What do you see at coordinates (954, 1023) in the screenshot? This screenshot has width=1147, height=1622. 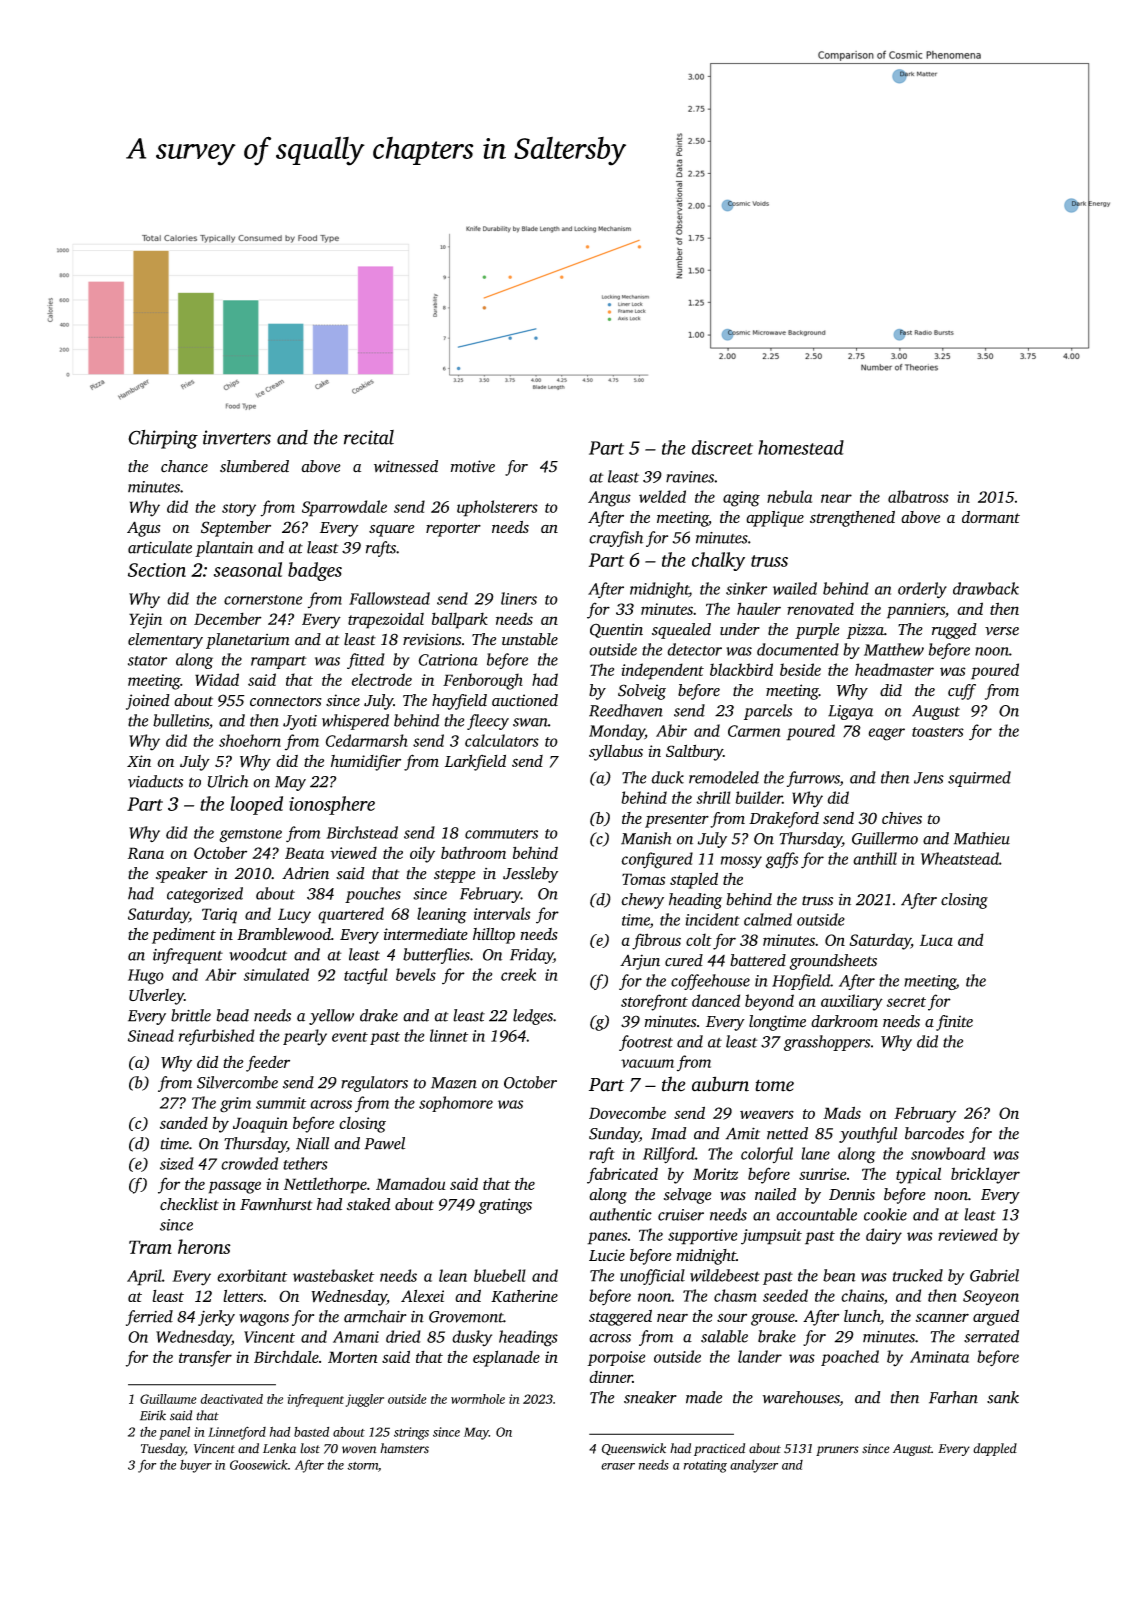 I see `finite` at bounding box center [954, 1023].
